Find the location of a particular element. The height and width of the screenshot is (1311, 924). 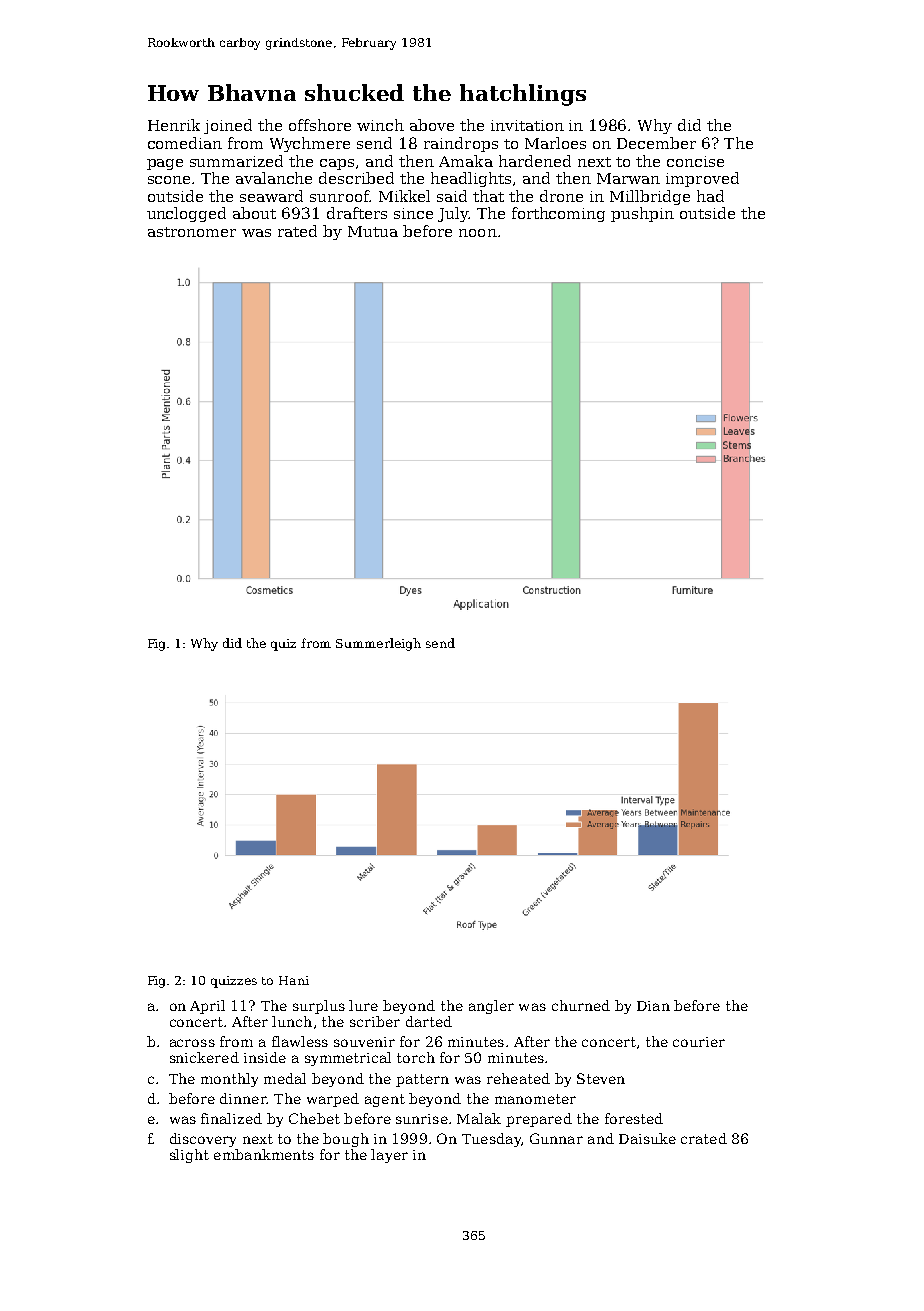

angler is located at coordinates (491, 1007).
